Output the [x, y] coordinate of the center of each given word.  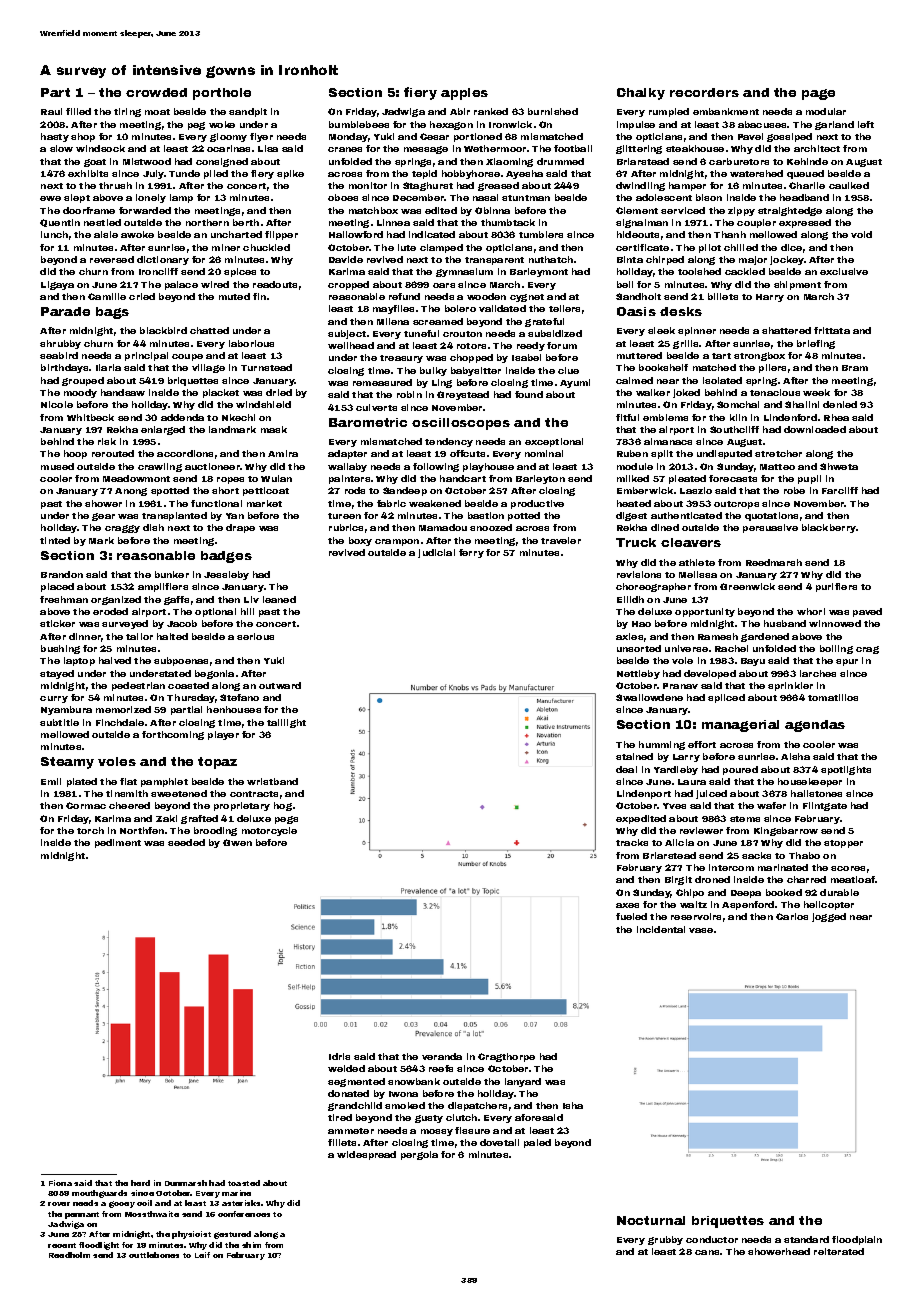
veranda [442, 1056]
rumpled [669, 112]
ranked [491, 111]
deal [626, 769]
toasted [244, 1183]
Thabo [804, 855]
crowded [156, 92]
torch [90, 830]
